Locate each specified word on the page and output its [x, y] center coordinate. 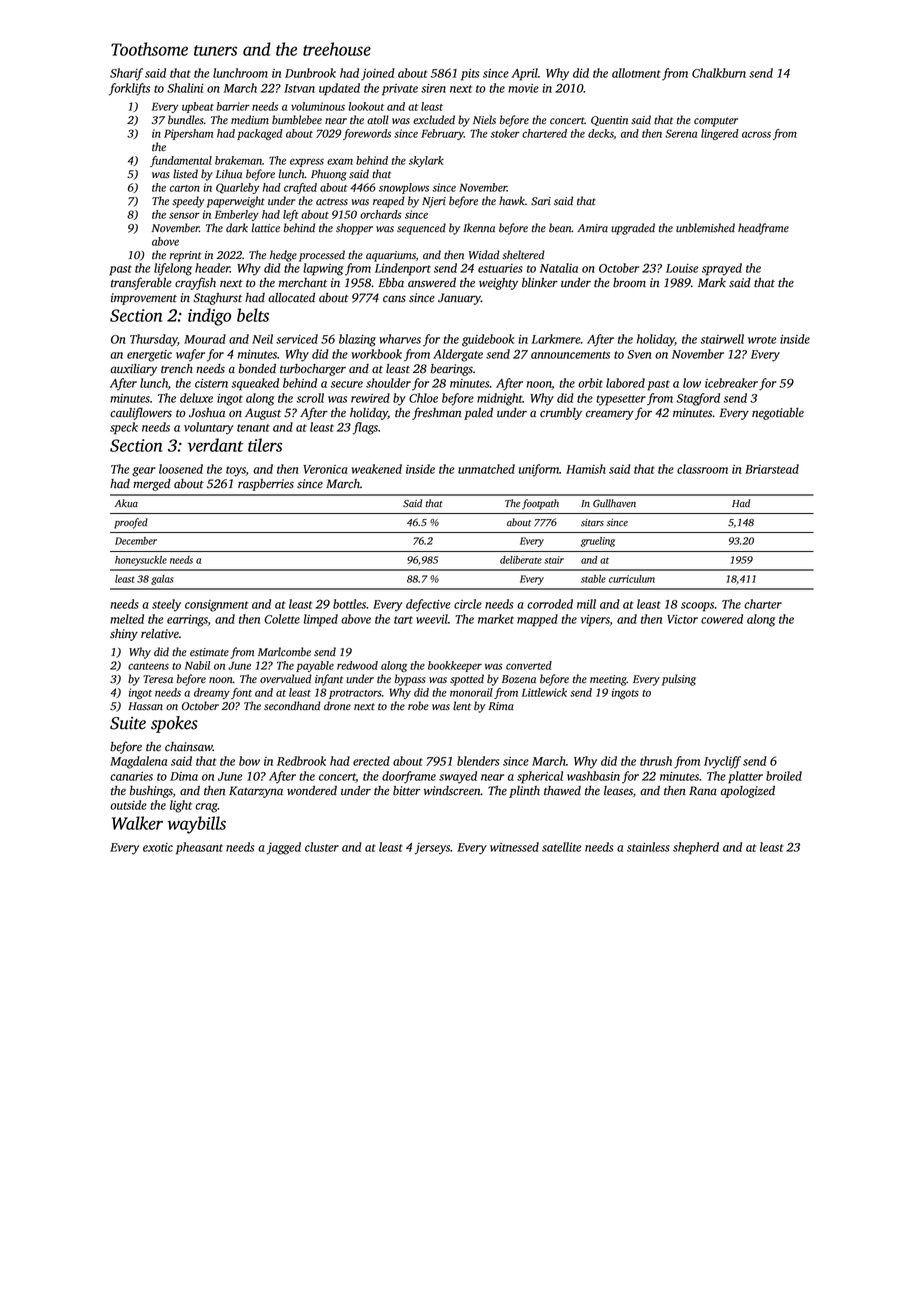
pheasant [199, 848]
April [525, 74]
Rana [703, 791]
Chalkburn [719, 73]
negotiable [778, 414]
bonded [257, 369]
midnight [500, 399]
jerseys [432, 849]
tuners [215, 50]
